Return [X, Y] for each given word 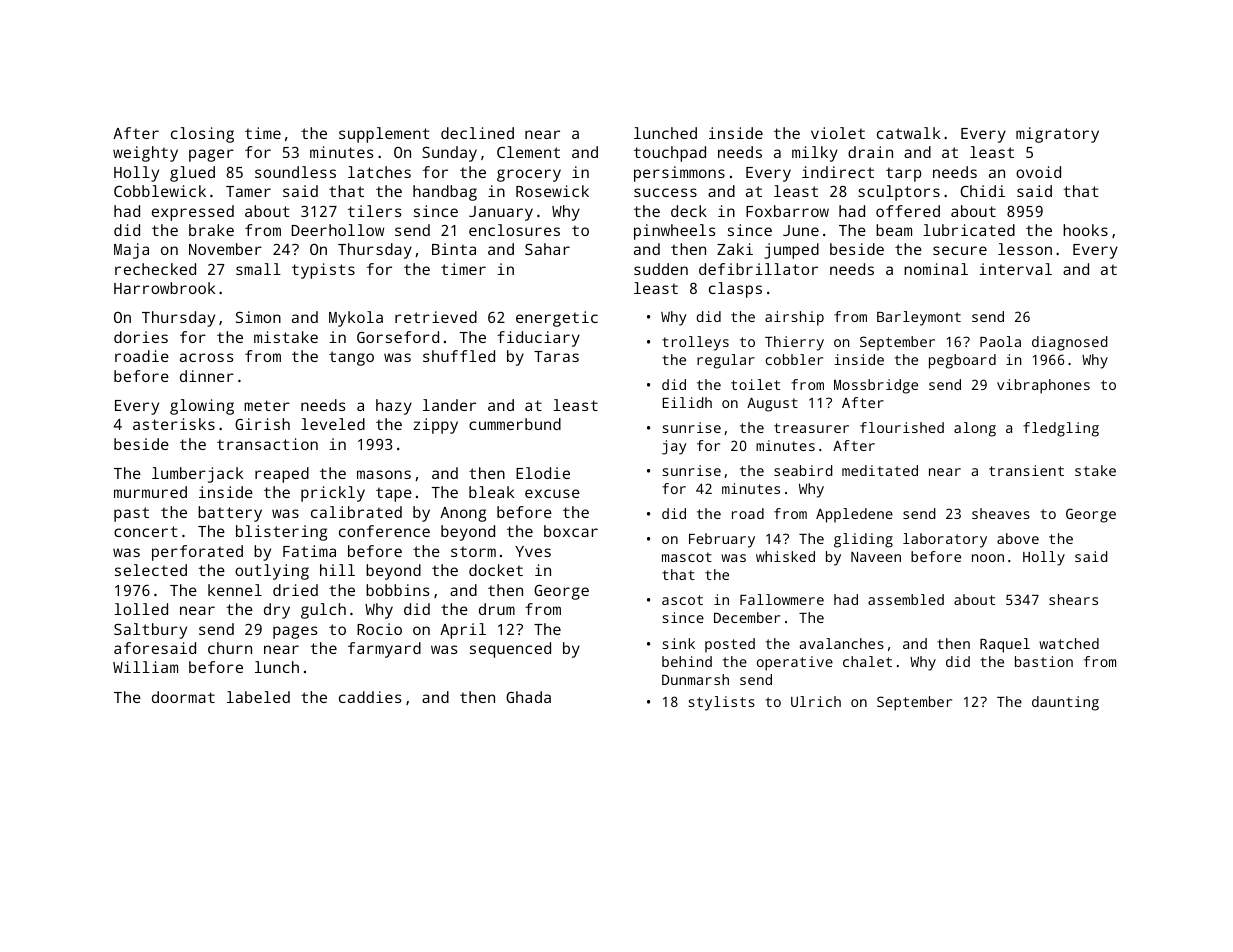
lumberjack [197, 475]
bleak [491, 492]
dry [277, 611]
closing [202, 135]
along [975, 429]
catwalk [908, 133]
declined [477, 133]
